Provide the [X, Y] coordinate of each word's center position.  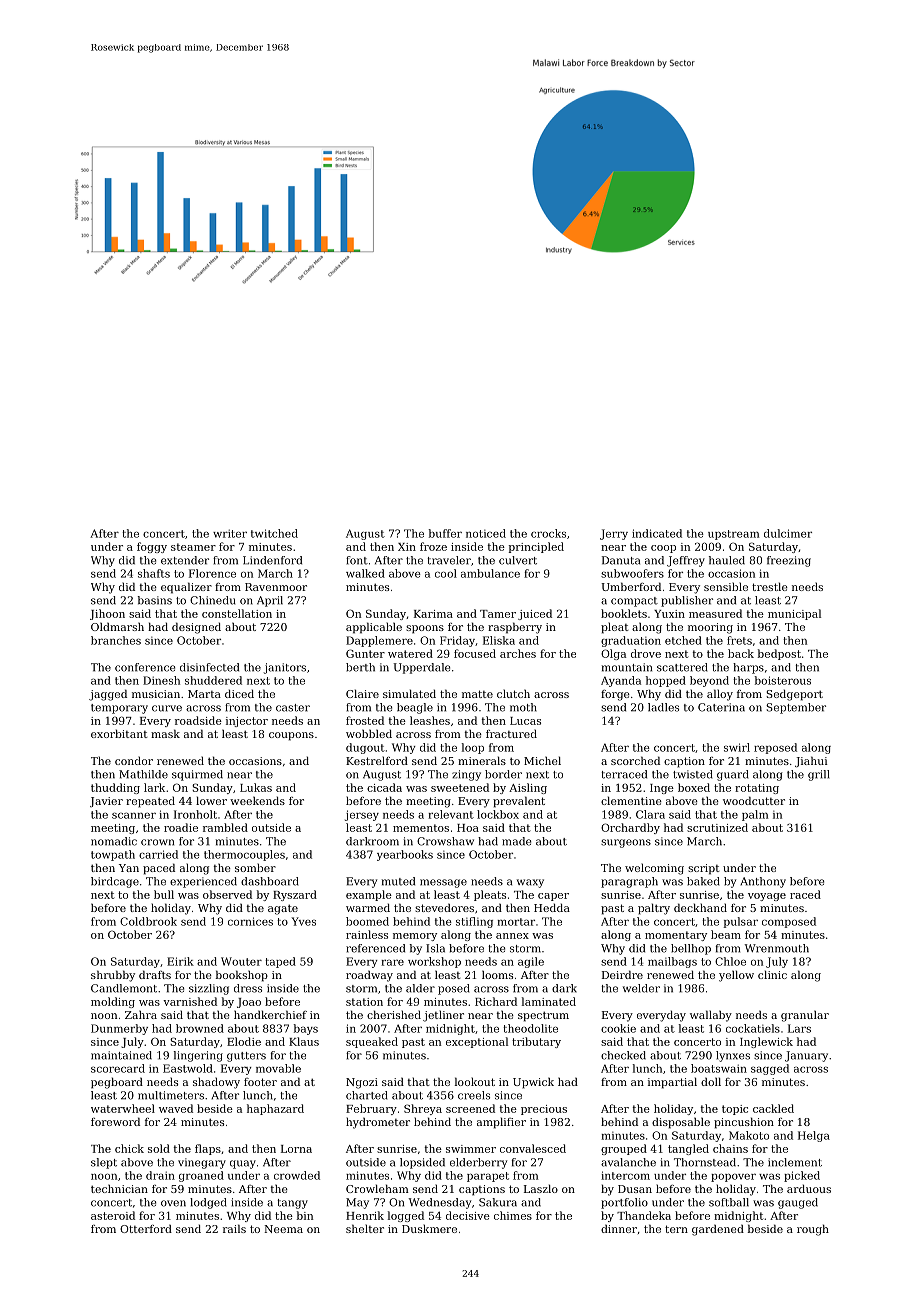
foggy [152, 547]
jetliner [443, 1016]
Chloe [730, 961]
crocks [548, 533]
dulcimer [788, 533]
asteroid [113, 1215]
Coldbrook [148, 921]
